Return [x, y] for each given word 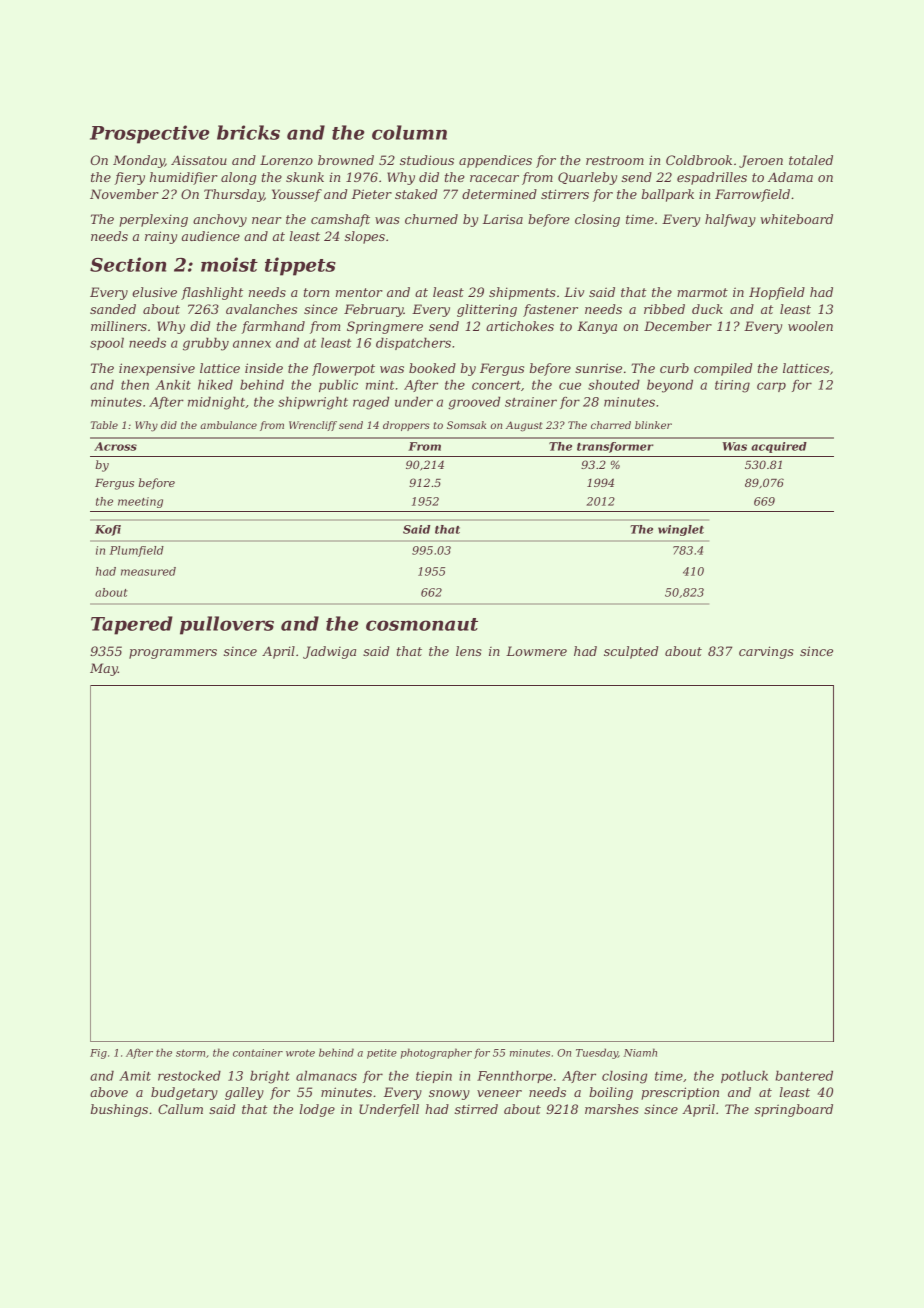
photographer [436, 1053]
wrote [300, 1053]
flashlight [212, 293]
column [409, 132]
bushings [119, 1110]
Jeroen [761, 161]
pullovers [227, 625]
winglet [681, 530]
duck [707, 309]
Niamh [640, 1052]
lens [469, 651]
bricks [248, 132]
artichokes [520, 326]
